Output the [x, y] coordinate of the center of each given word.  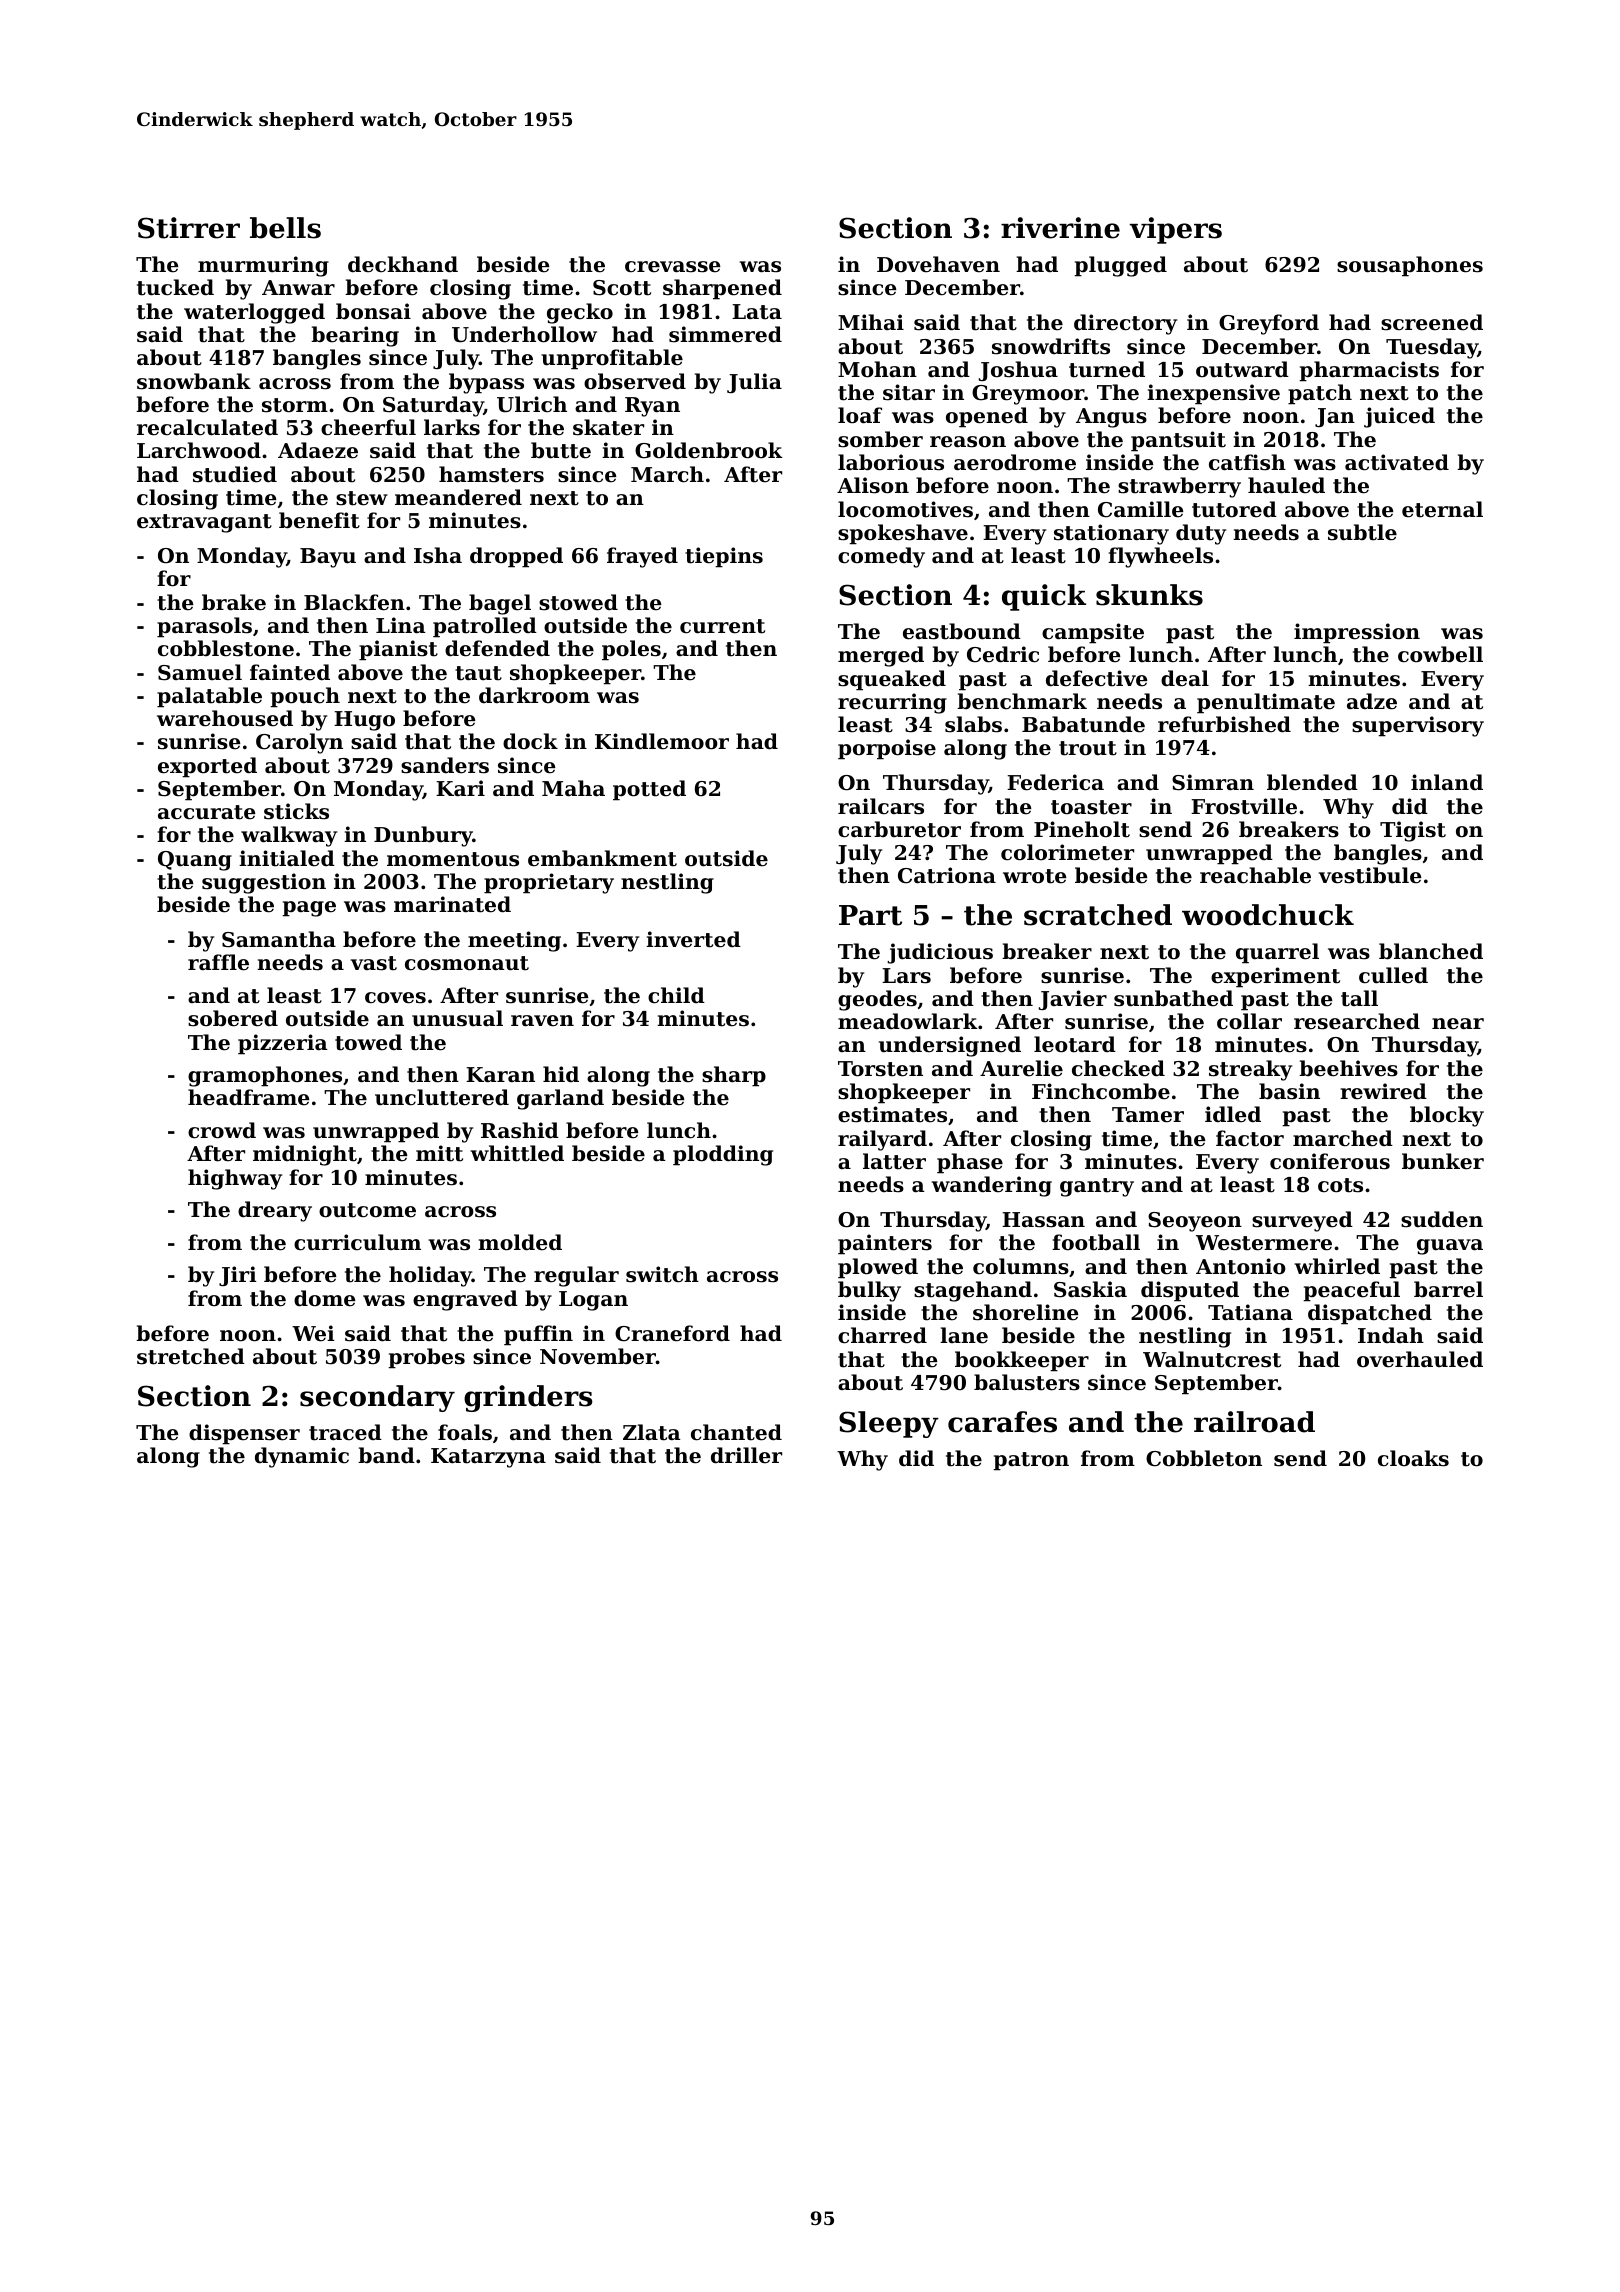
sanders [445, 765]
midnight [305, 1155]
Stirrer [189, 228]
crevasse [672, 267]
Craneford [672, 1333]
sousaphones [1410, 266]
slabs [973, 724]
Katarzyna [488, 1458]
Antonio [1241, 1266]
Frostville [1244, 806]
